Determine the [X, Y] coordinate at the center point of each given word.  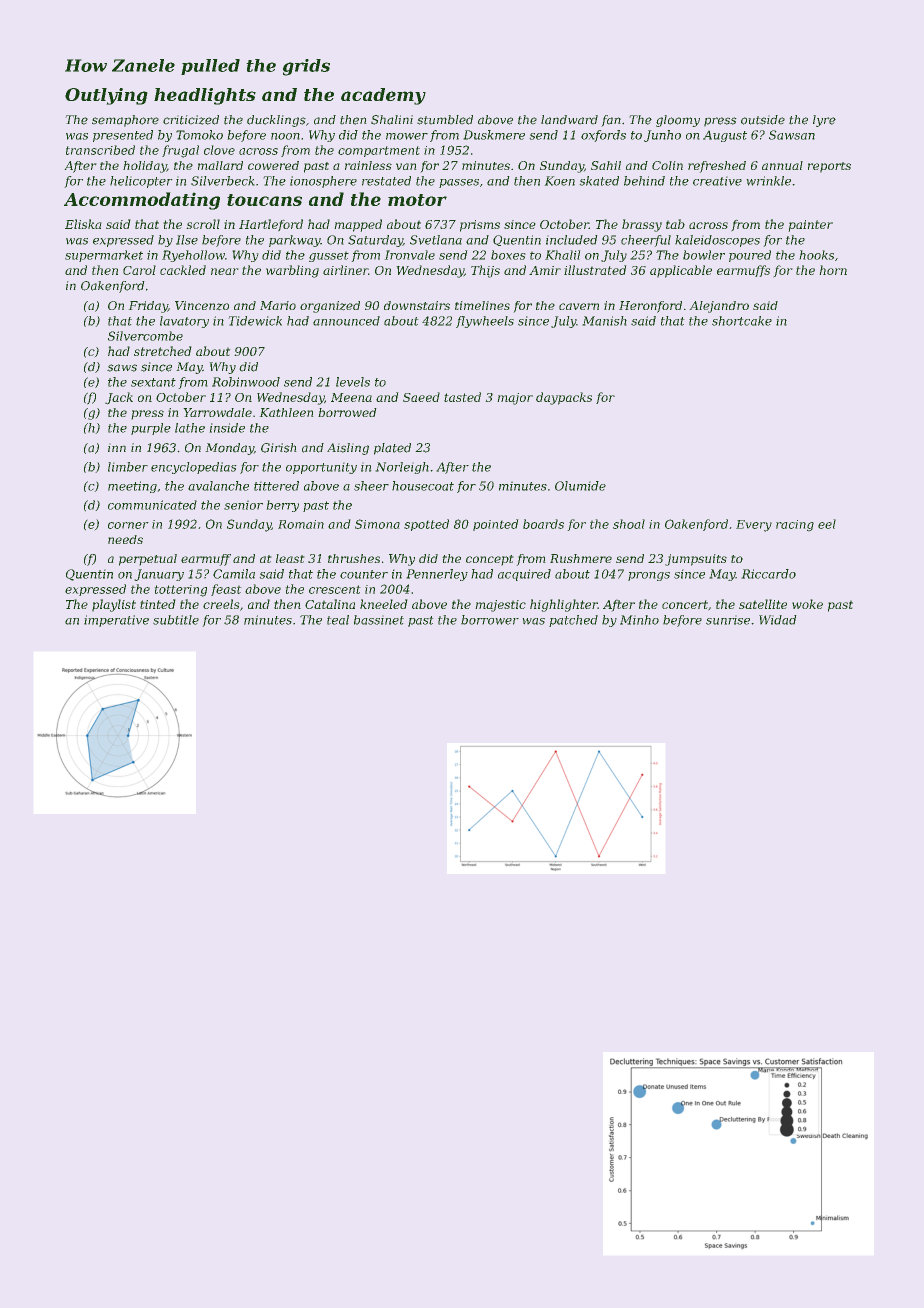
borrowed [347, 412]
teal [338, 620]
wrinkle [768, 181]
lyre [824, 121]
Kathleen [286, 412]
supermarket [104, 256]
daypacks [564, 398]
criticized [191, 120]
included [572, 240]
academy [383, 96]
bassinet [379, 620]
